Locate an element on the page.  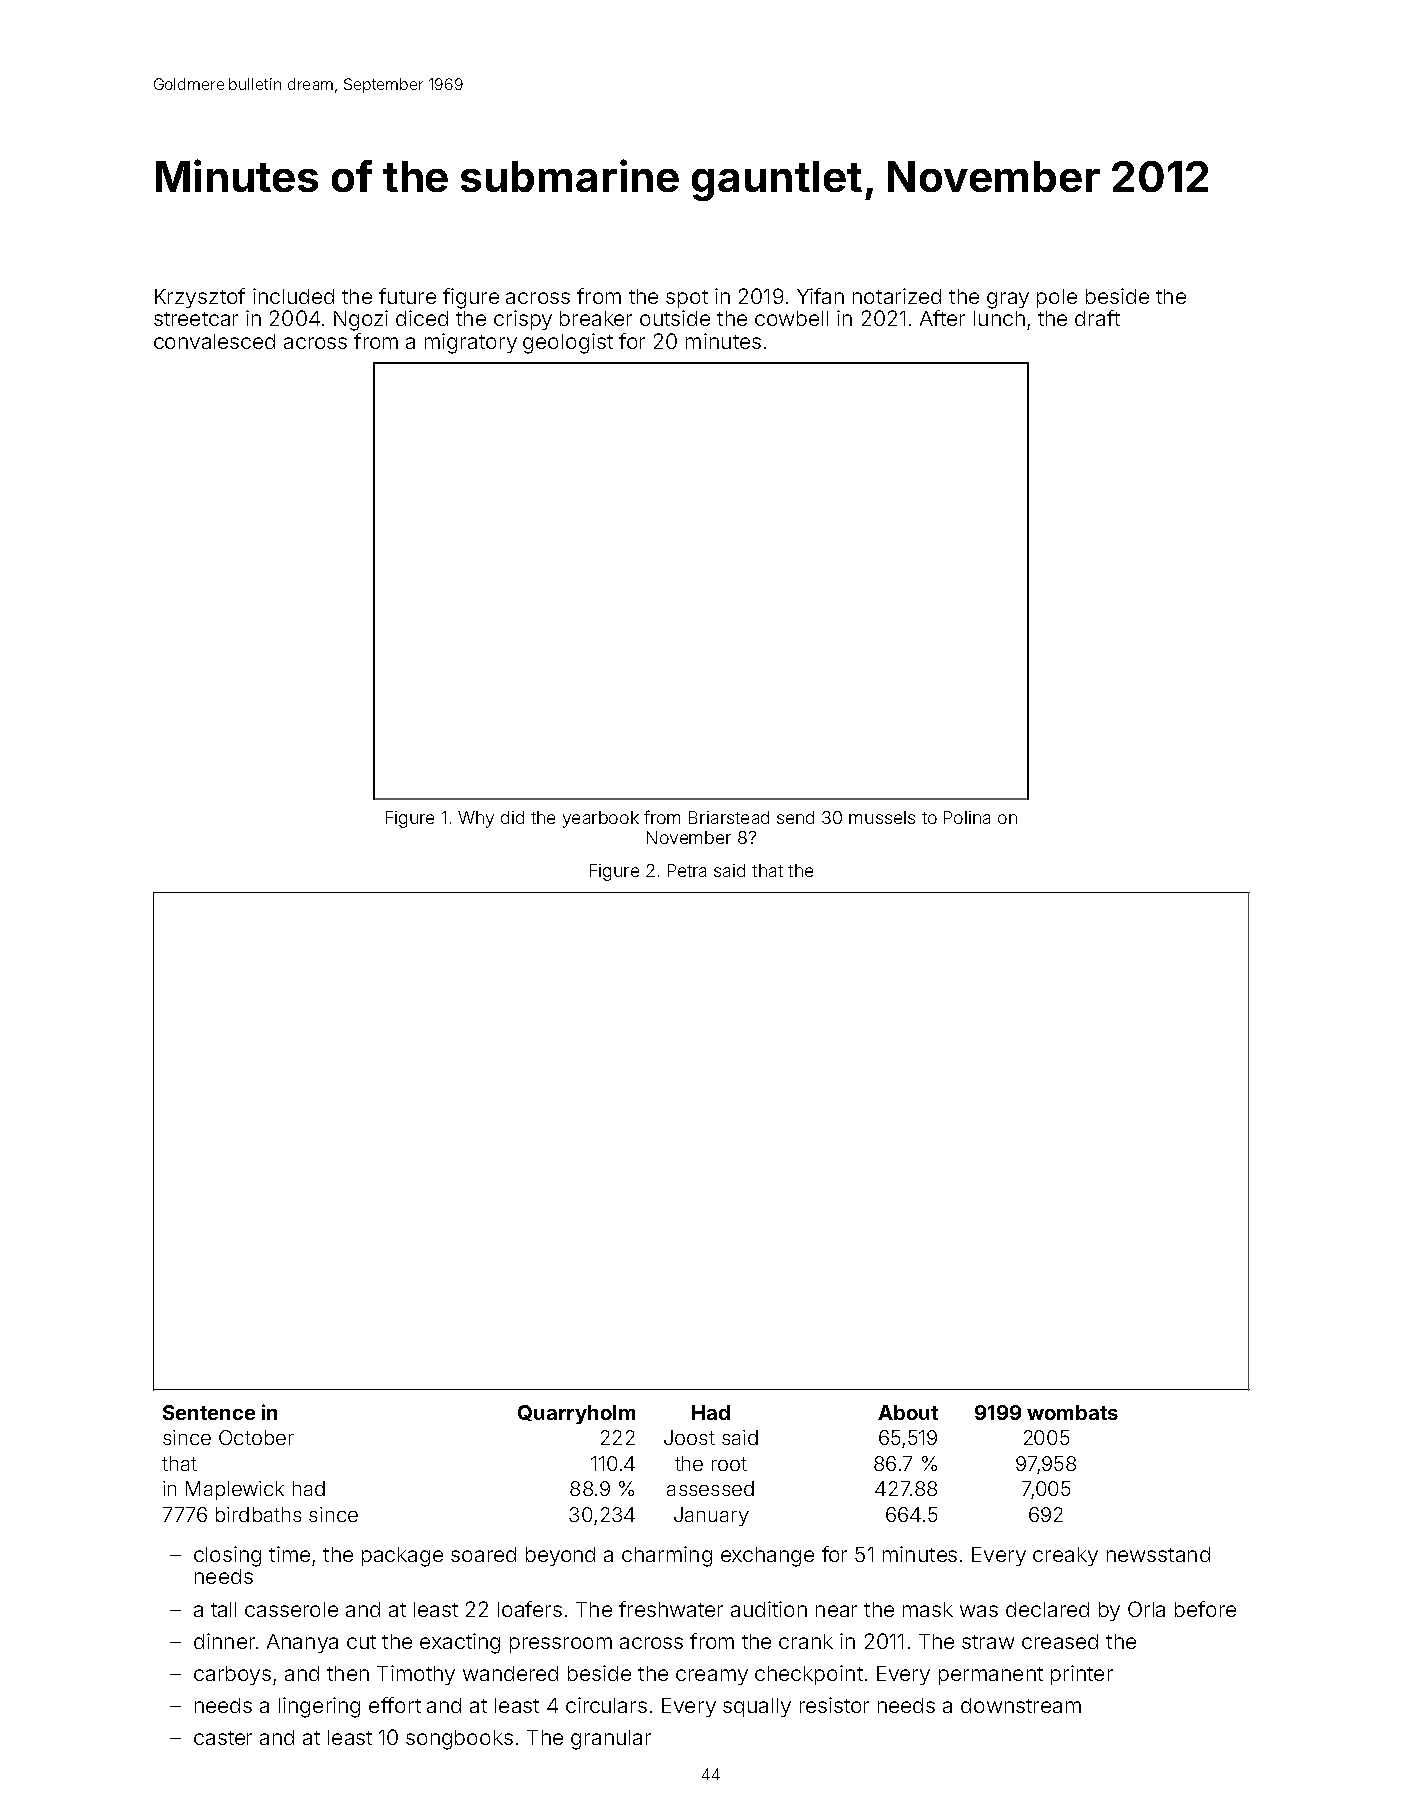
October is located at coordinates (256, 1437).
